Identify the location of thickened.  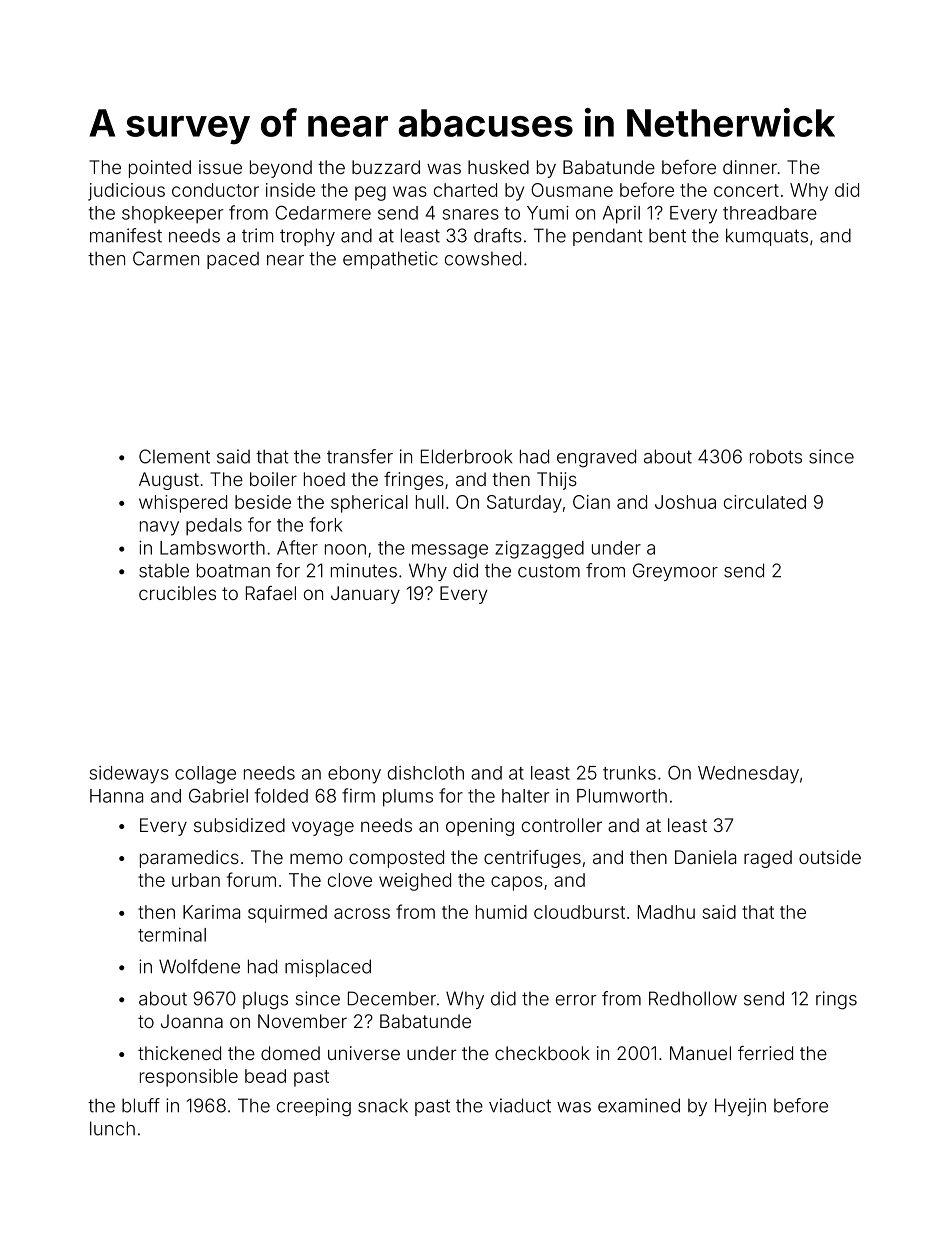
(179, 1053).
